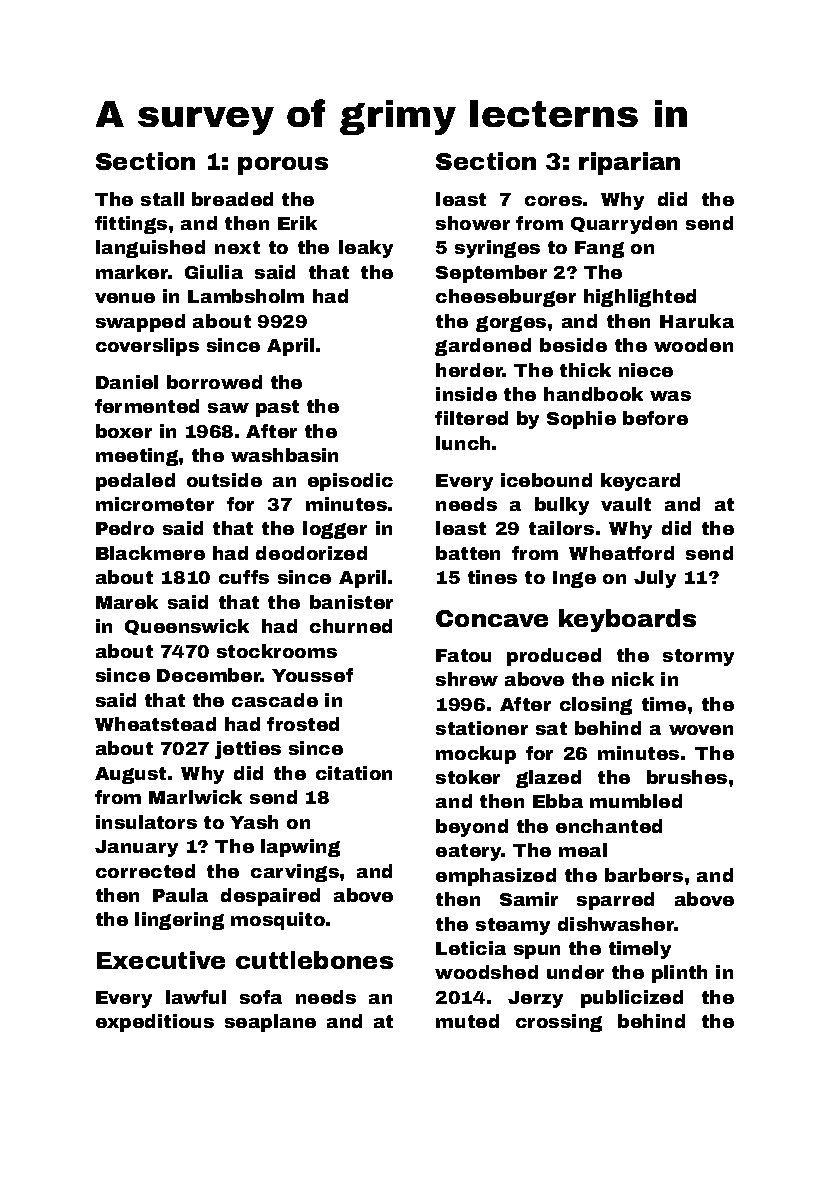  I want to click on fittings, so click(131, 225).
